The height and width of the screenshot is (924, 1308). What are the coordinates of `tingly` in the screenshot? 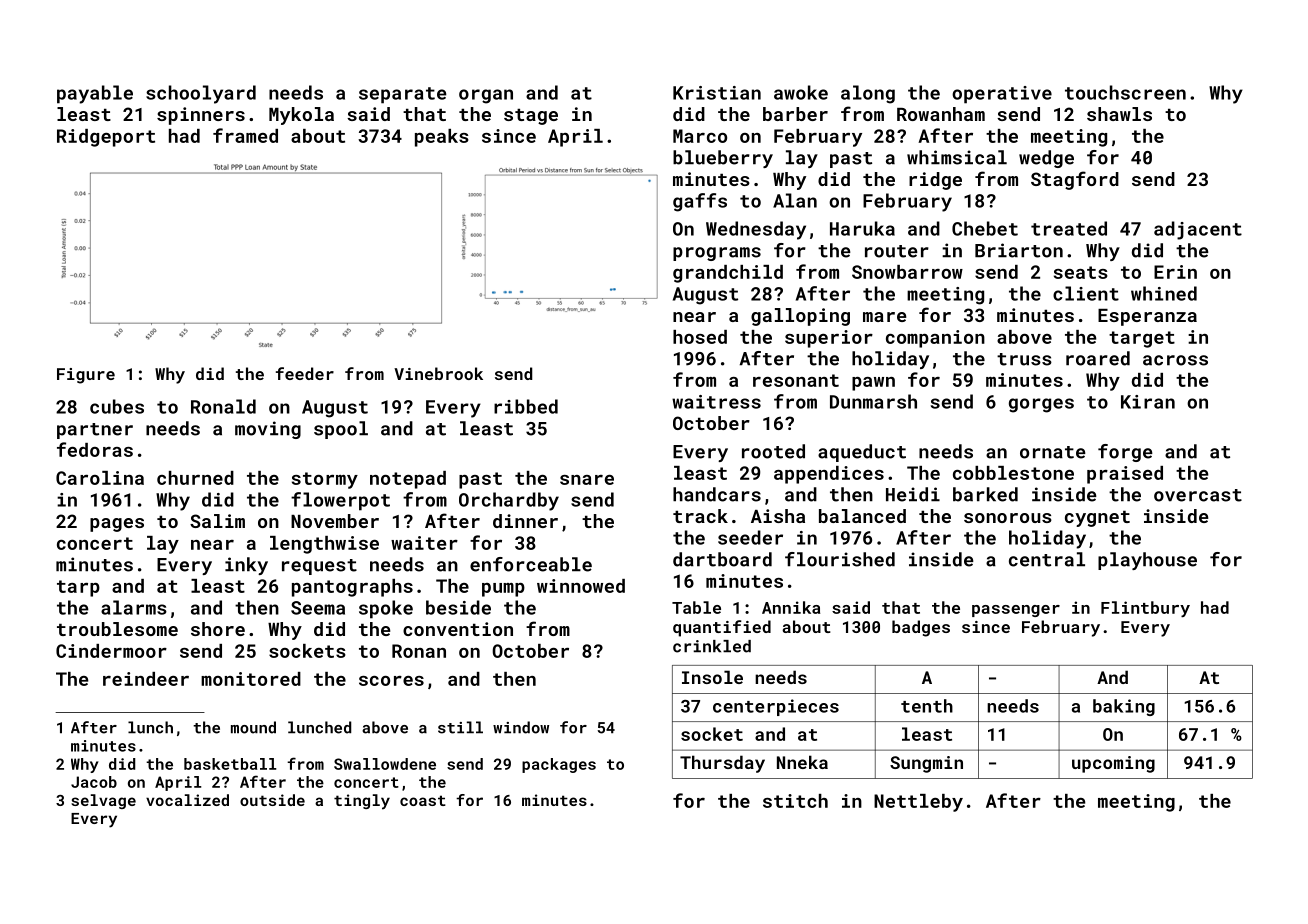 It's located at (362, 802).
